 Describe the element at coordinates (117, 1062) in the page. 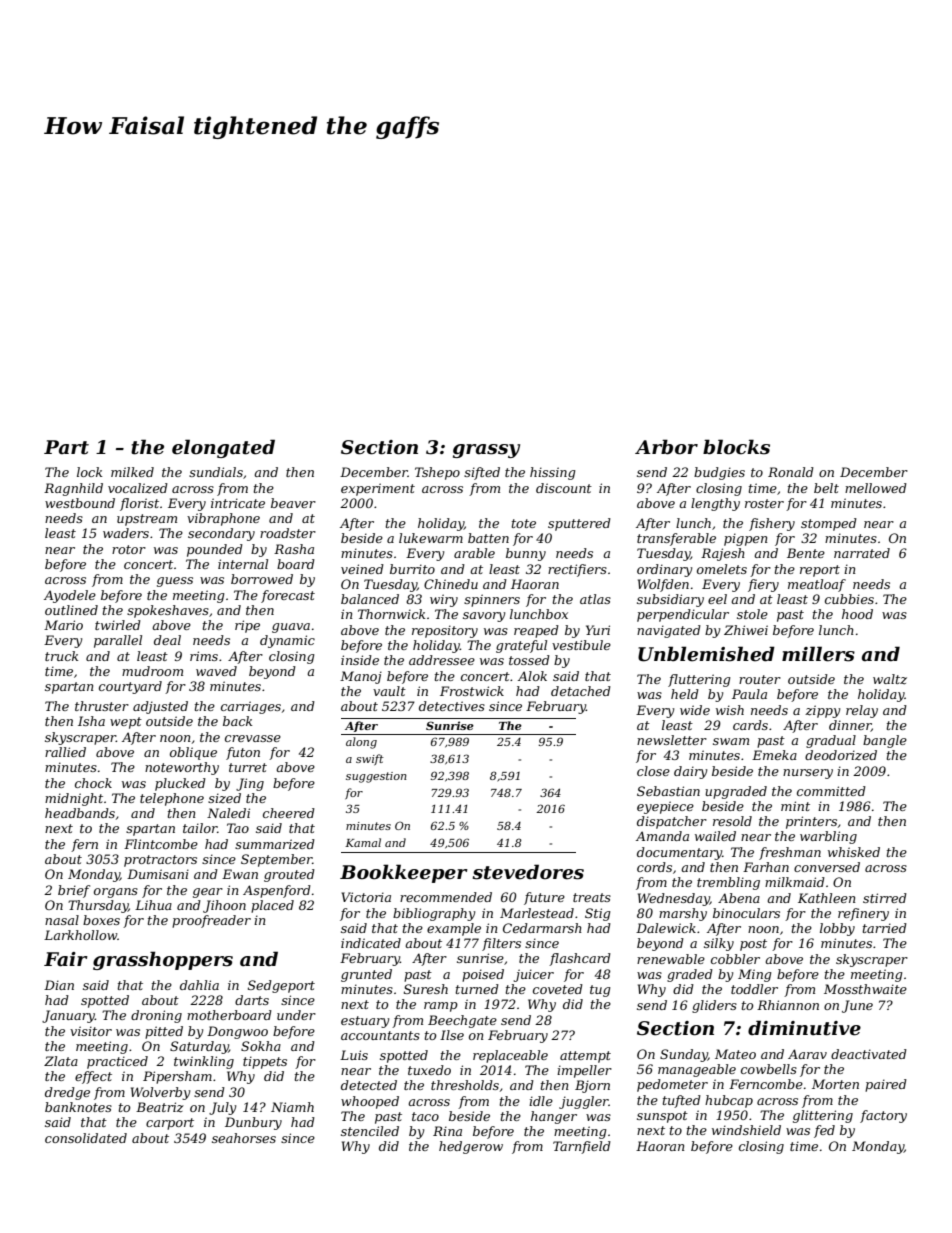

I see `practiced` at that location.
